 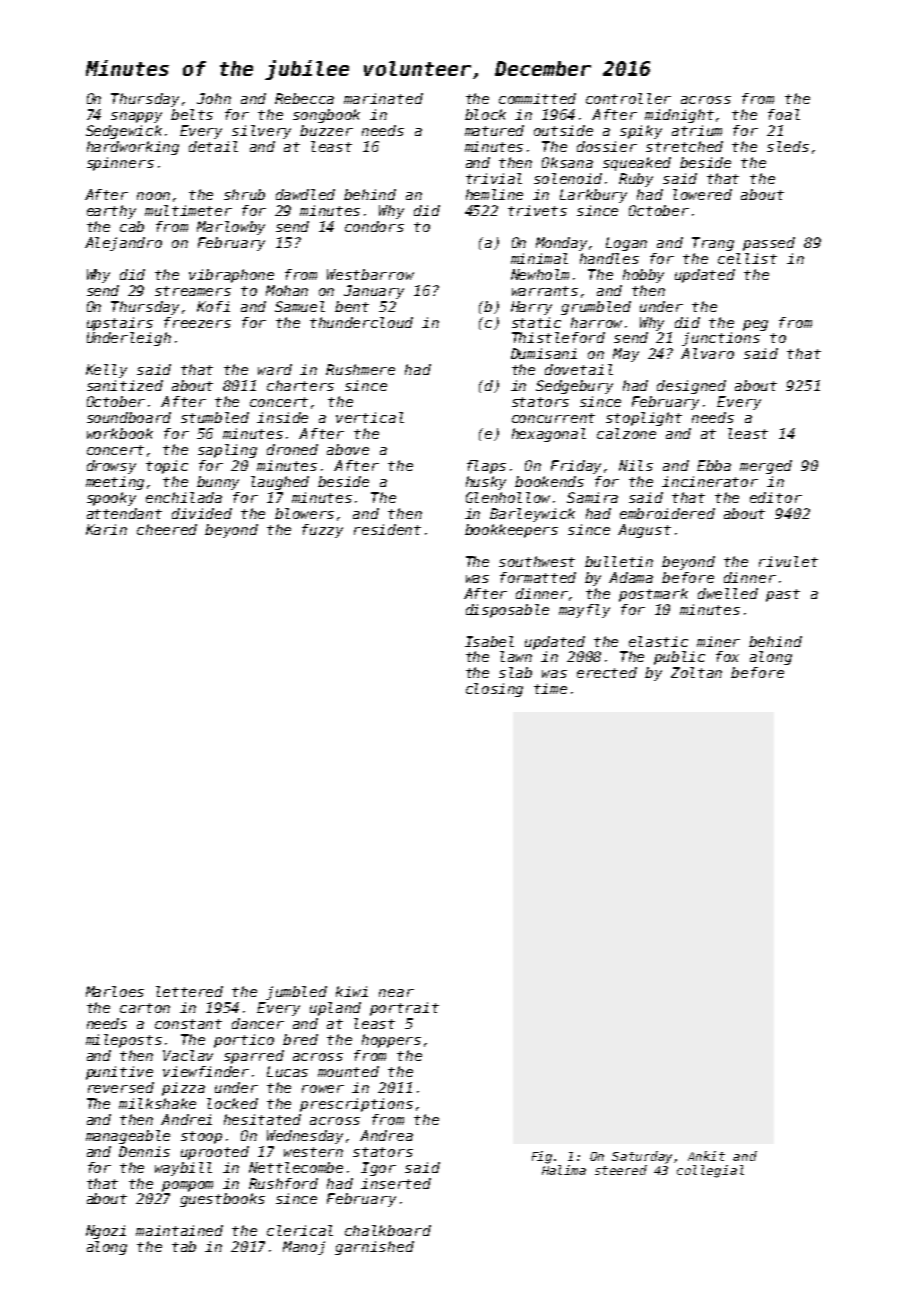 What do you see at coordinates (136, 117) in the image?
I see `snappy` at bounding box center [136, 117].
